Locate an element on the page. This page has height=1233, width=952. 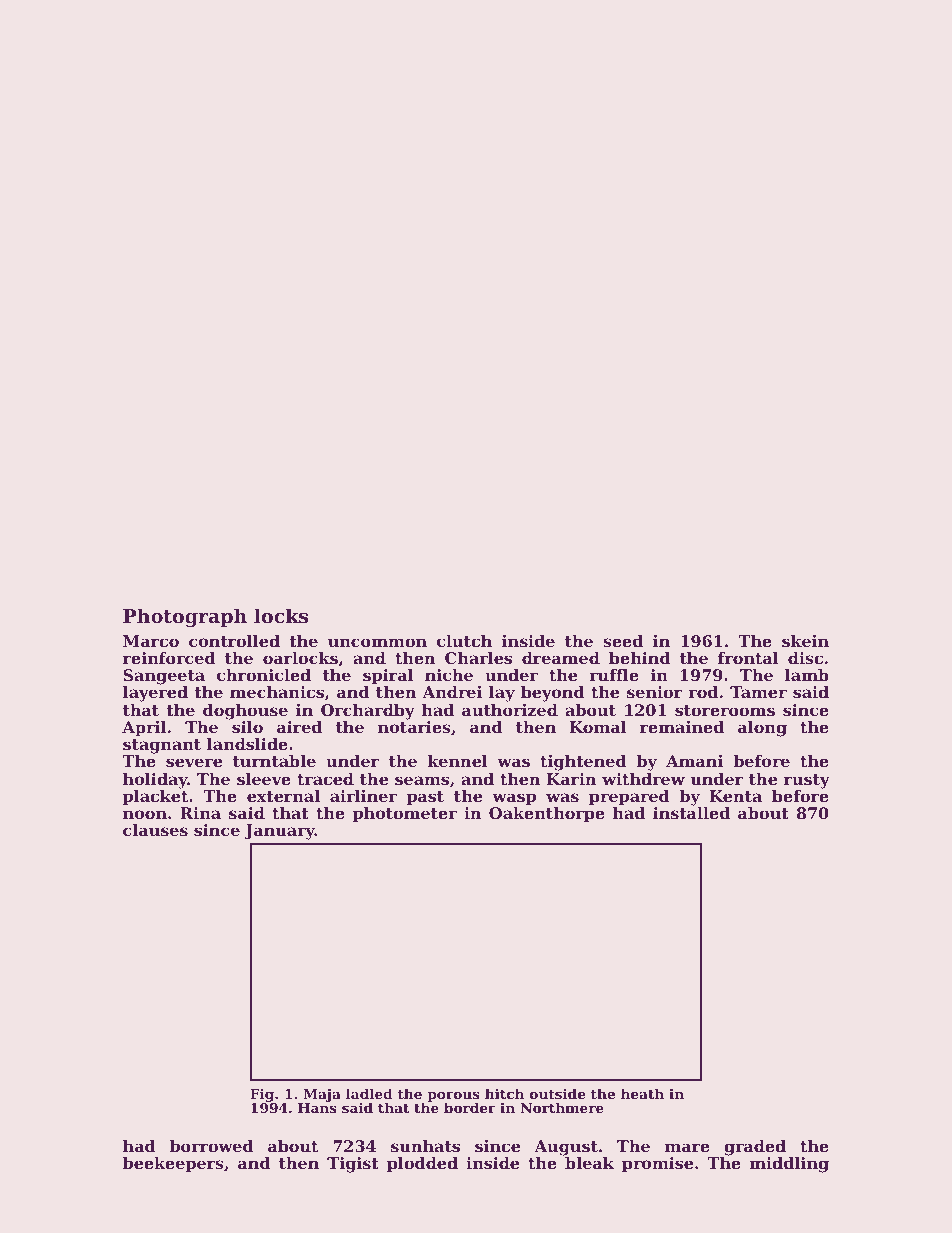
Kenta is located at coordinates (736, 796).
